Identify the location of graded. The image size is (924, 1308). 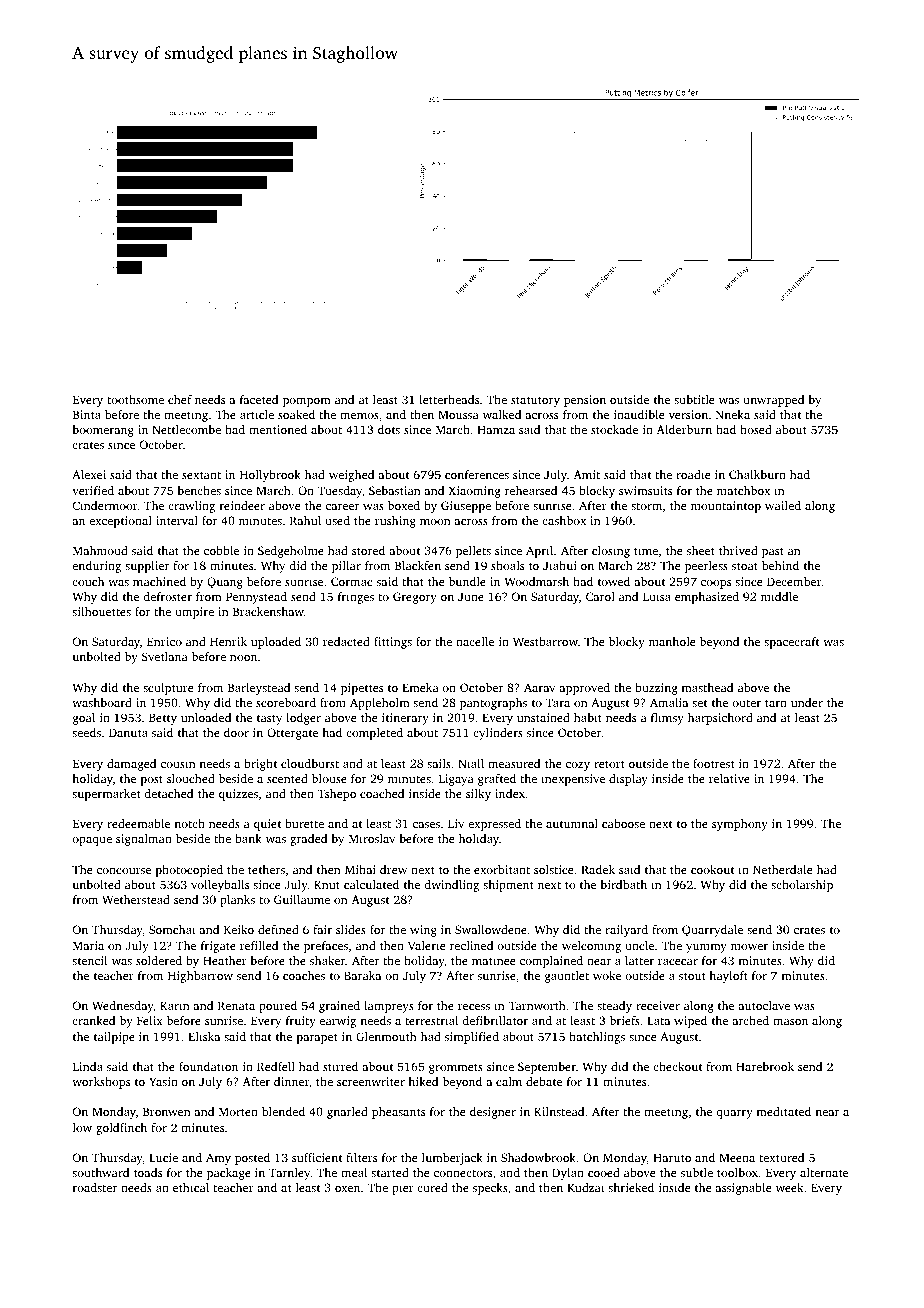
(308, 840).
